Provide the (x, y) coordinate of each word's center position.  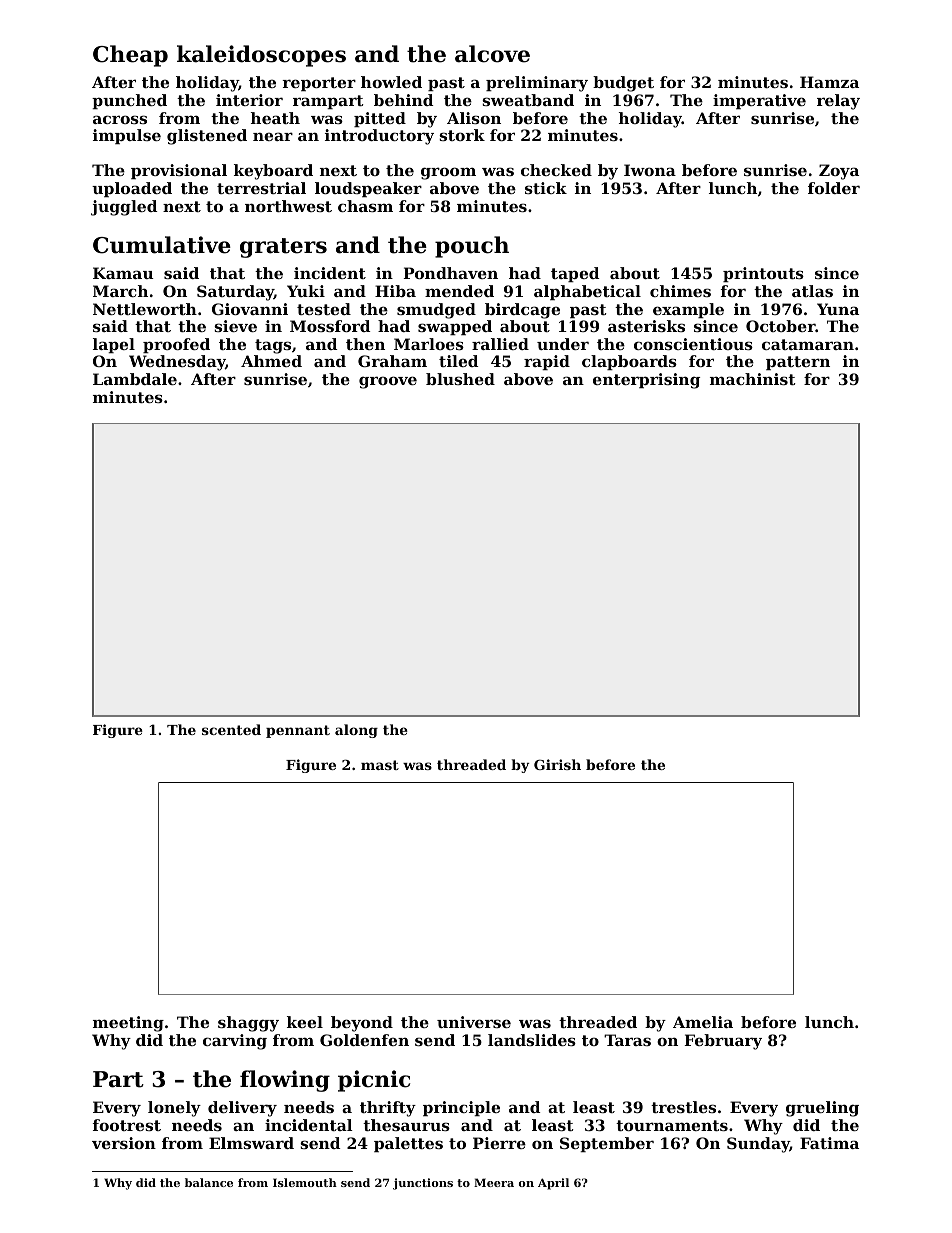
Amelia (703, 1022)
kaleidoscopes (261, 56)
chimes (680, 291)
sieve (235, 326)
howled (391, 82)
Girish (557, 764)
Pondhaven (451, 273)
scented (231, 729)
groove (388, 382)
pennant (298, 731)
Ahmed (271, 361)
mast (380, 765)
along (356, 731)
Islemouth (305, 1182)
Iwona (650, 170)
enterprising (646, 381)
